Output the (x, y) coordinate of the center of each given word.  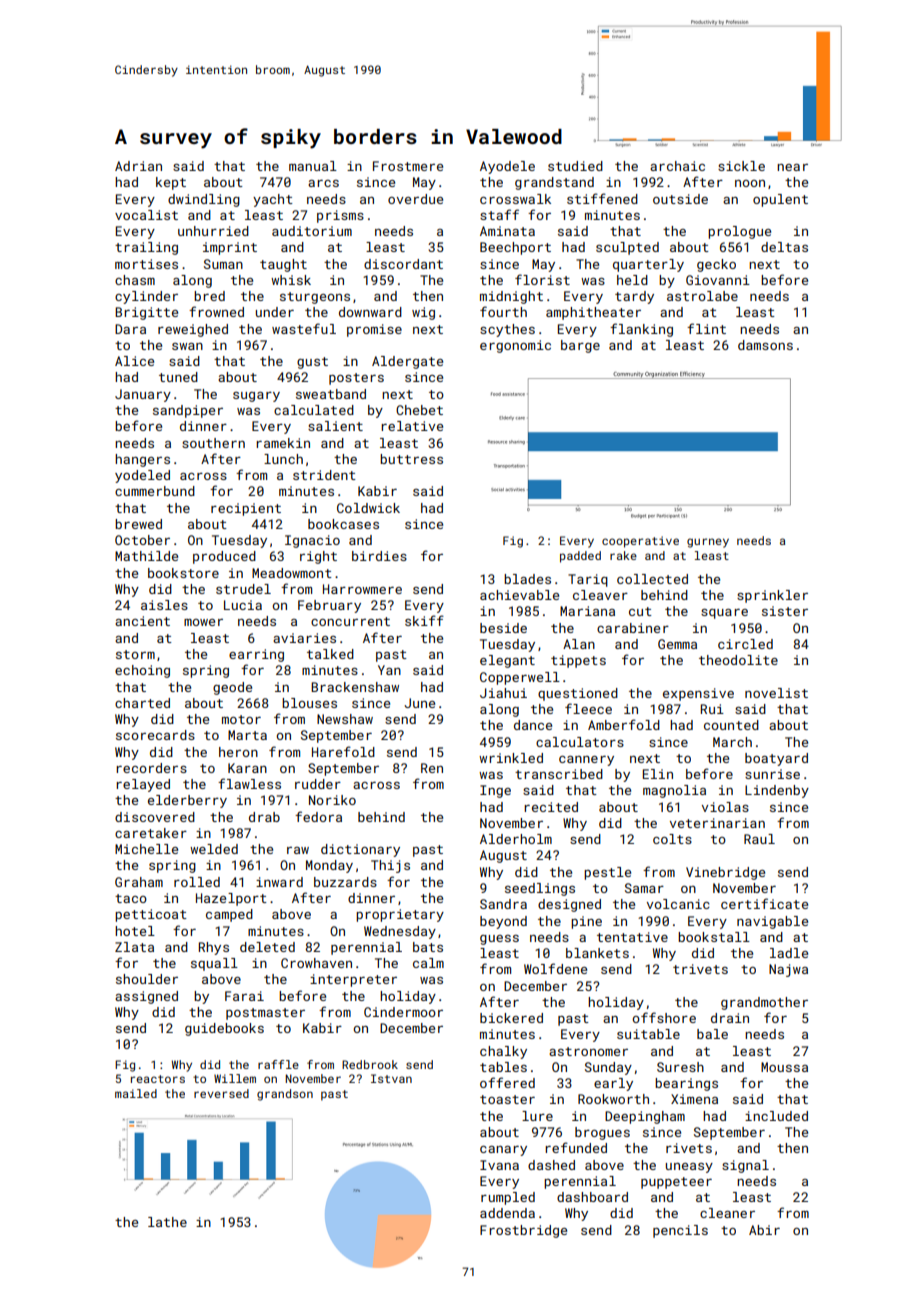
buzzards (345, 882)
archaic (677, 166)
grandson (285, 1095)
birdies (379, 556)
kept (171, 183)
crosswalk (515, 199)
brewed (138, 524)
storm (135, 654)
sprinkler (772, 596)
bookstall (714, 937)
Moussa (784, 1067)
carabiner (633, 628)
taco (131, 898)
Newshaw (345, 719)
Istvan (391, 1078)
